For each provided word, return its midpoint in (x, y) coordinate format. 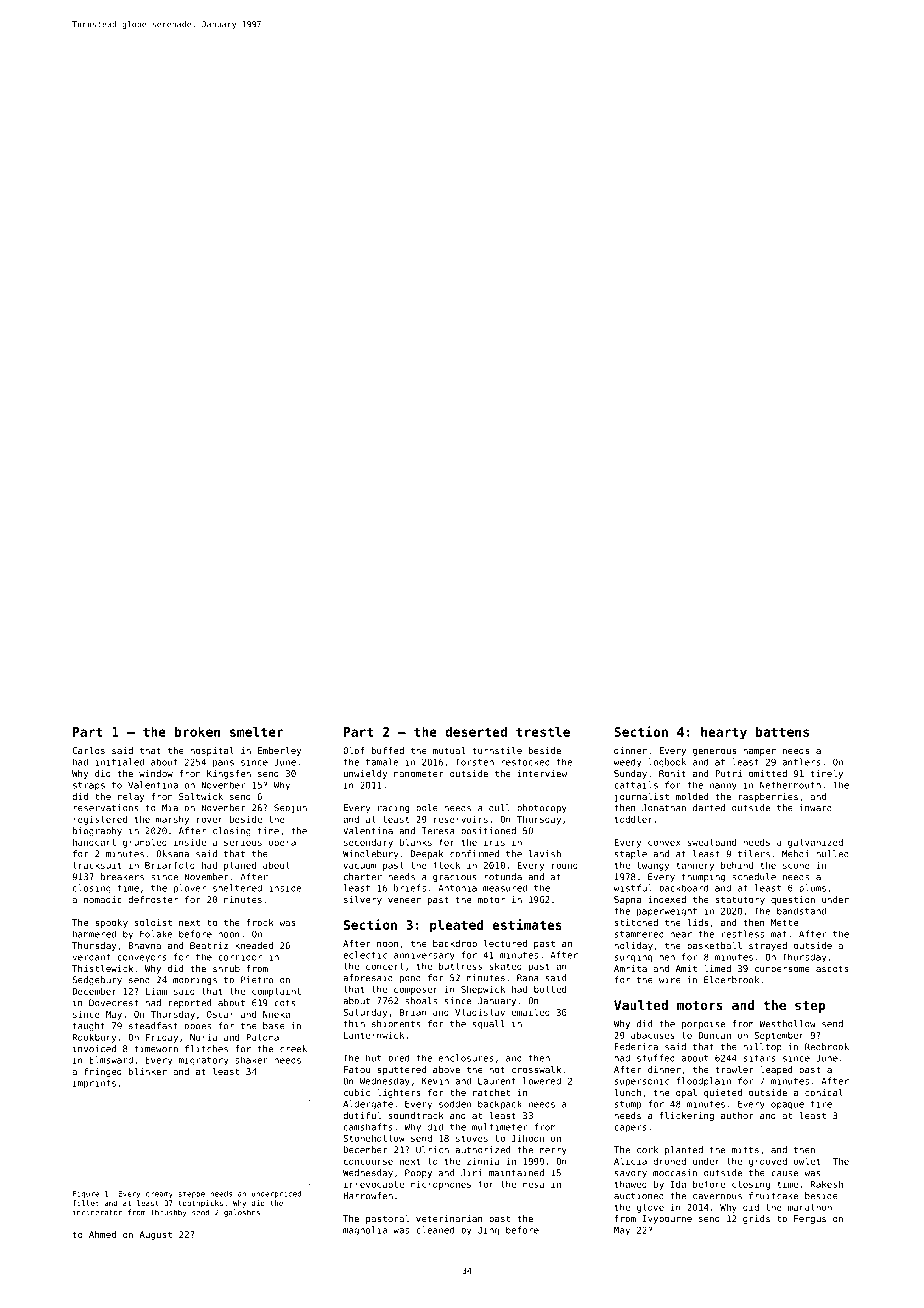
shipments (396, 1024)
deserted (476, 732)
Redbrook (827, 1047)
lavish (545, 854)
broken (197, 732)
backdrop (455, 944)
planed (240, 866)
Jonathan (664, 808)
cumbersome (782, 968)
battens (782, 732)
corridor (240, 957)
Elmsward (111, 1060)
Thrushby (169, 1213)
